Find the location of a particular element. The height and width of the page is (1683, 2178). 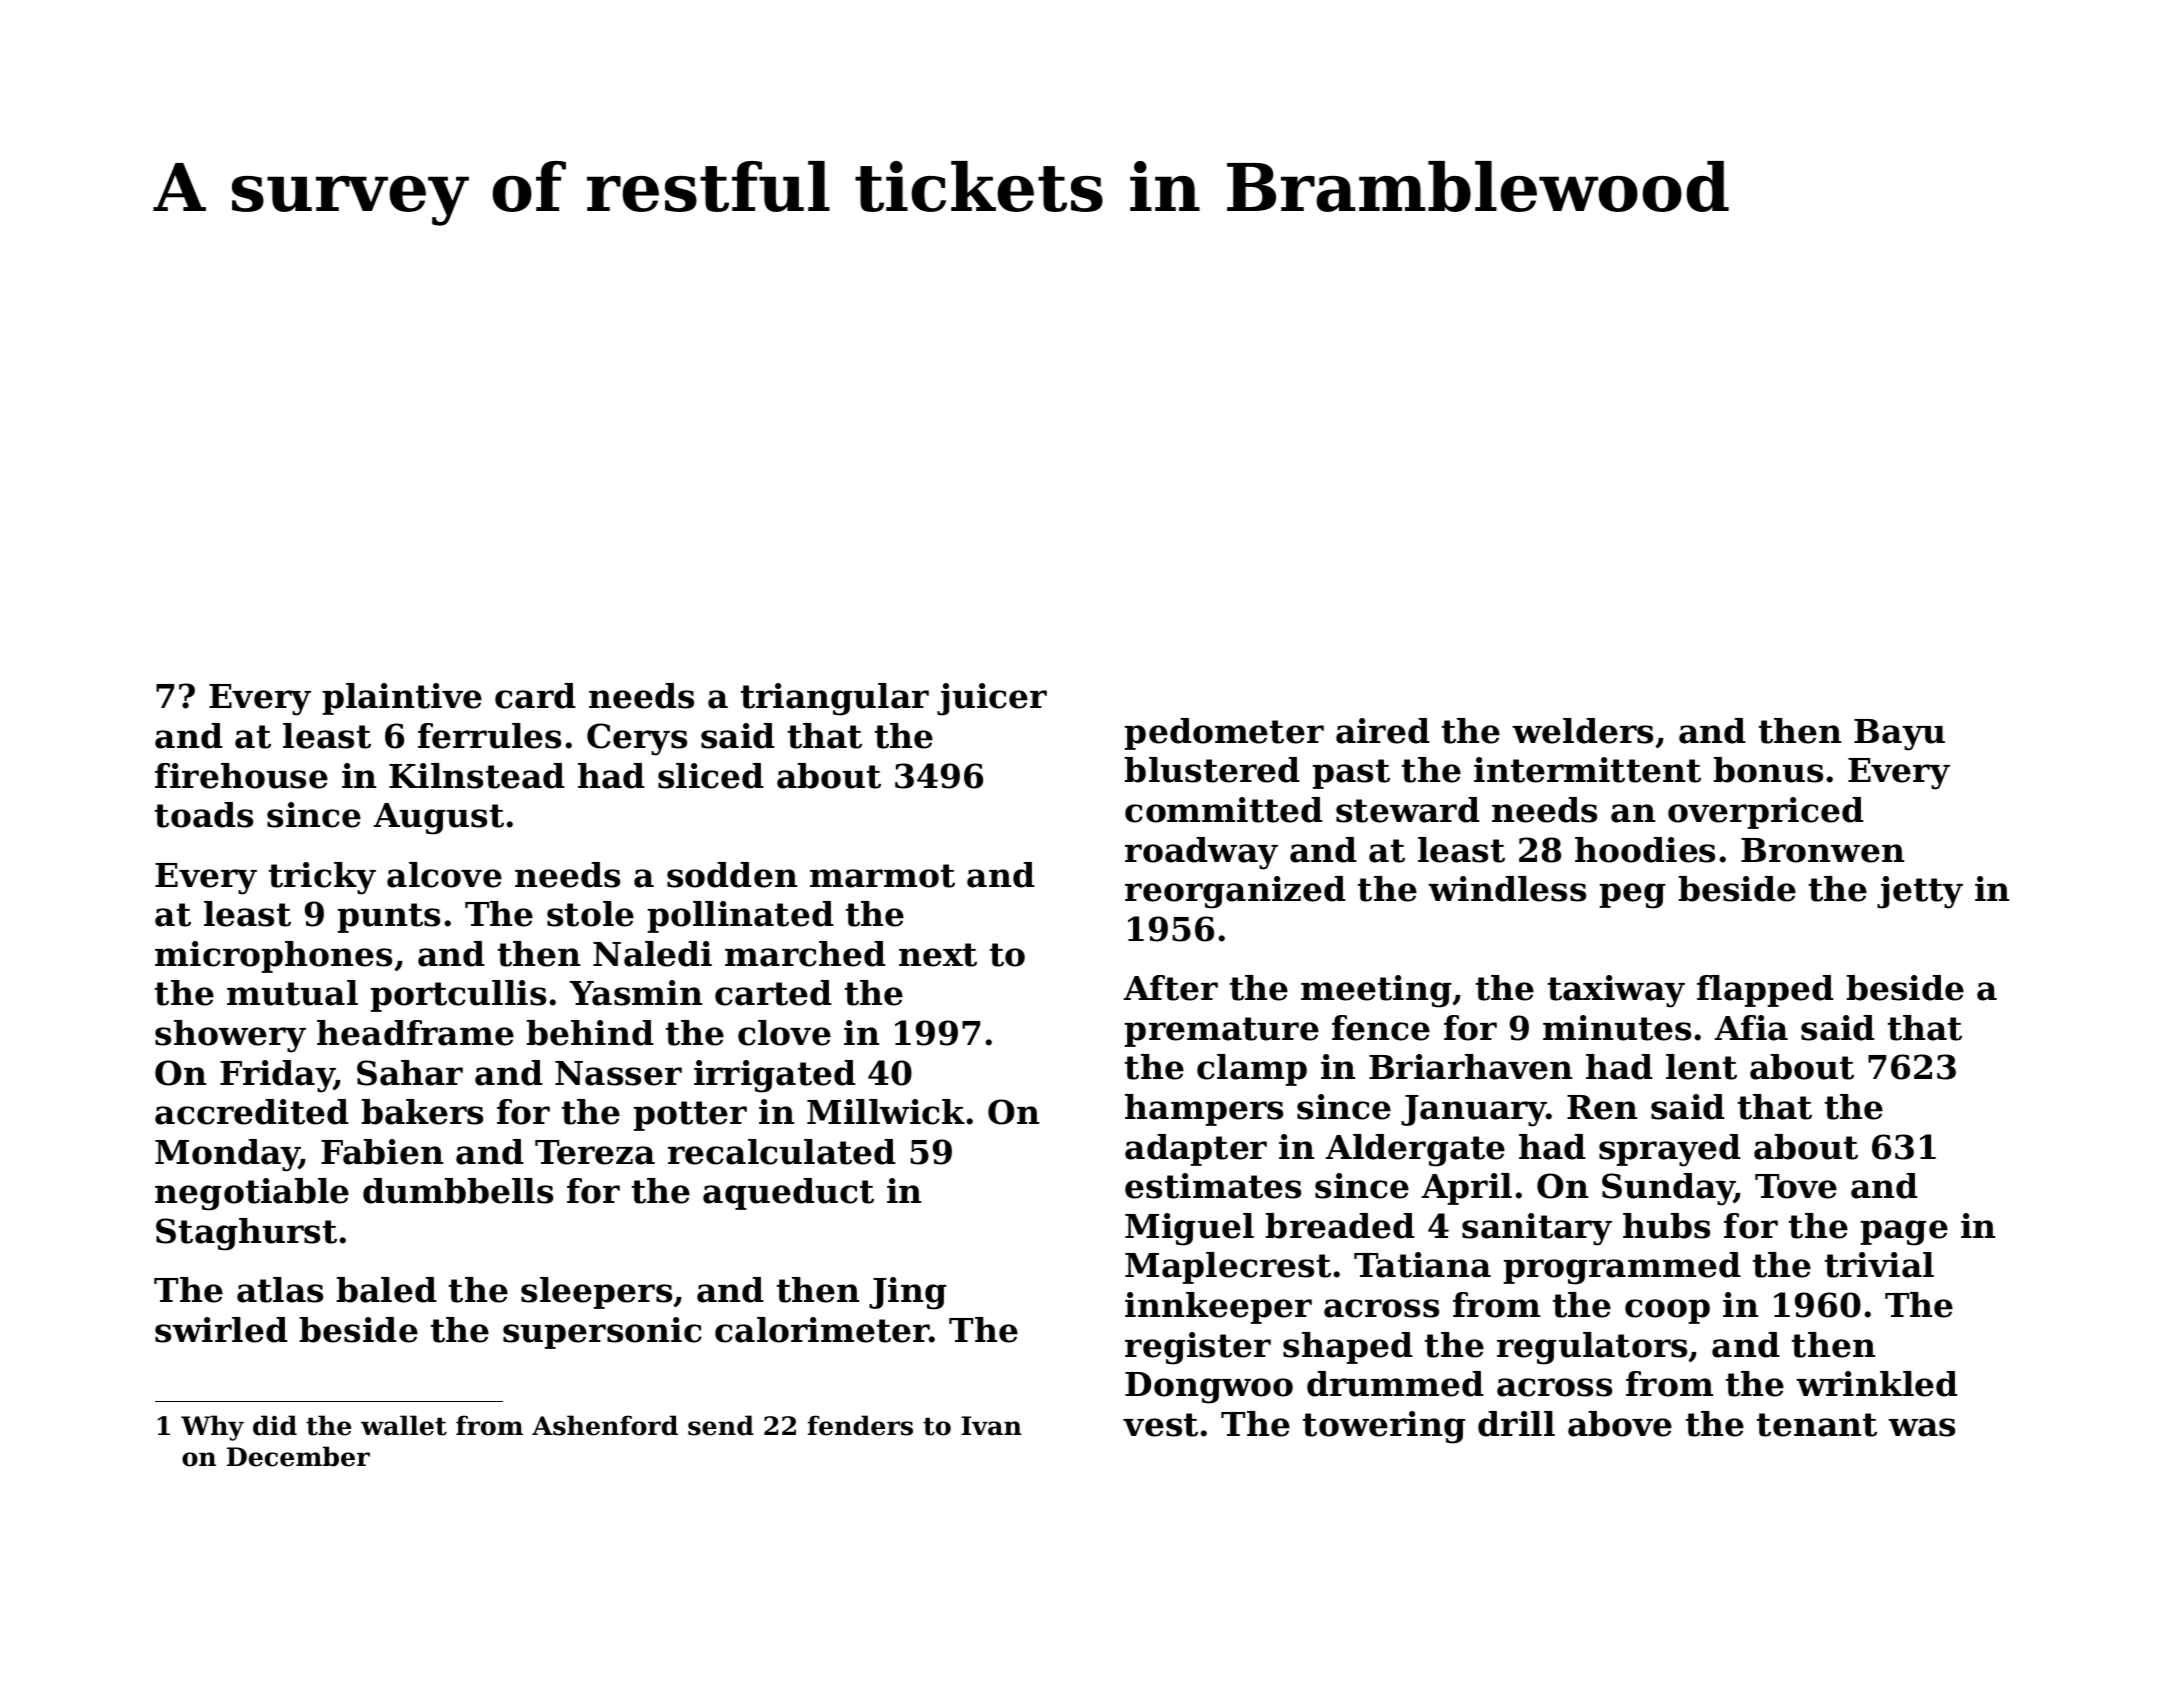

plaintive is located at coordinates (402, 699).
